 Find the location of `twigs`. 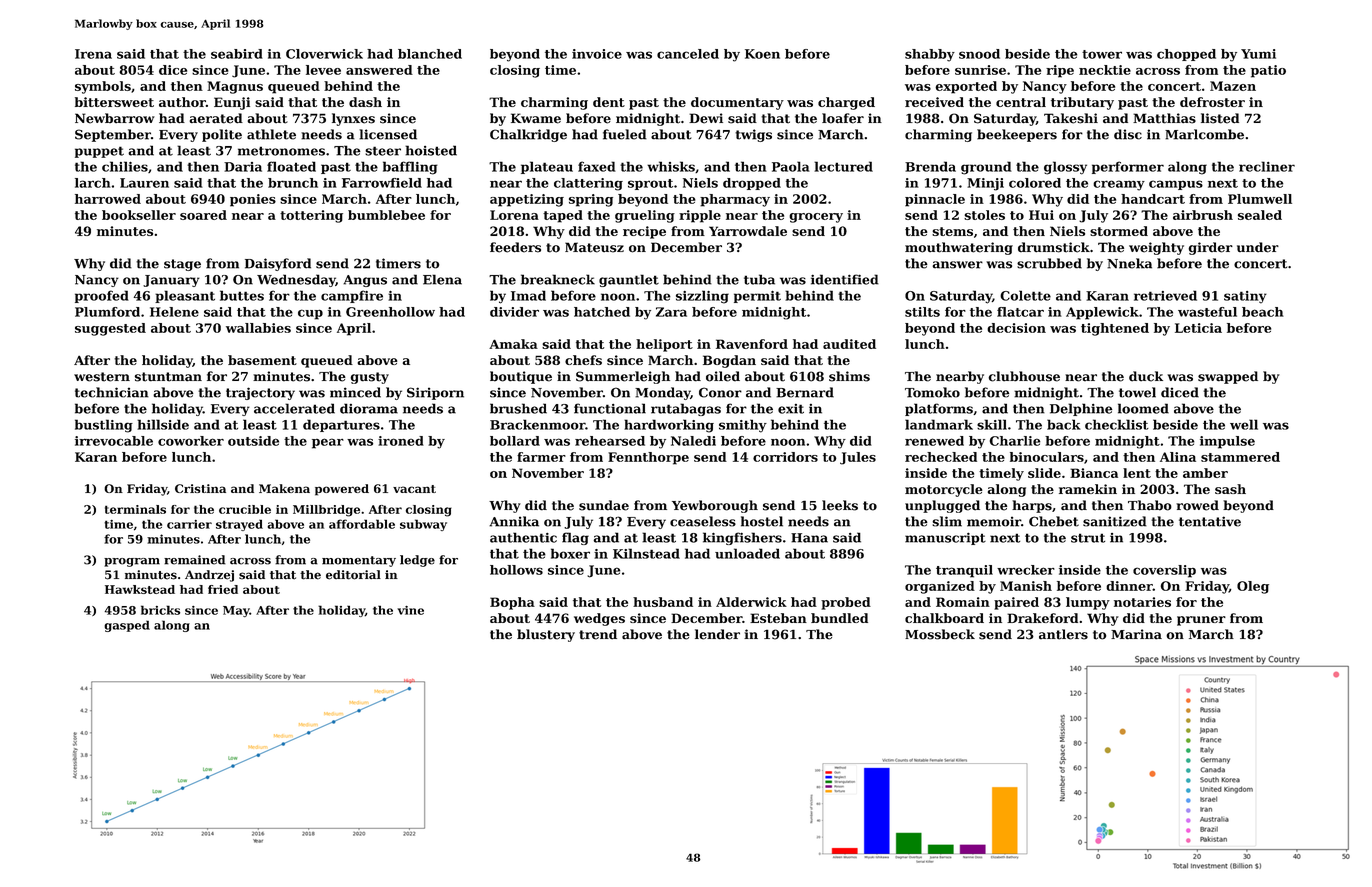

twigs is located at coordinates (753, 135).
